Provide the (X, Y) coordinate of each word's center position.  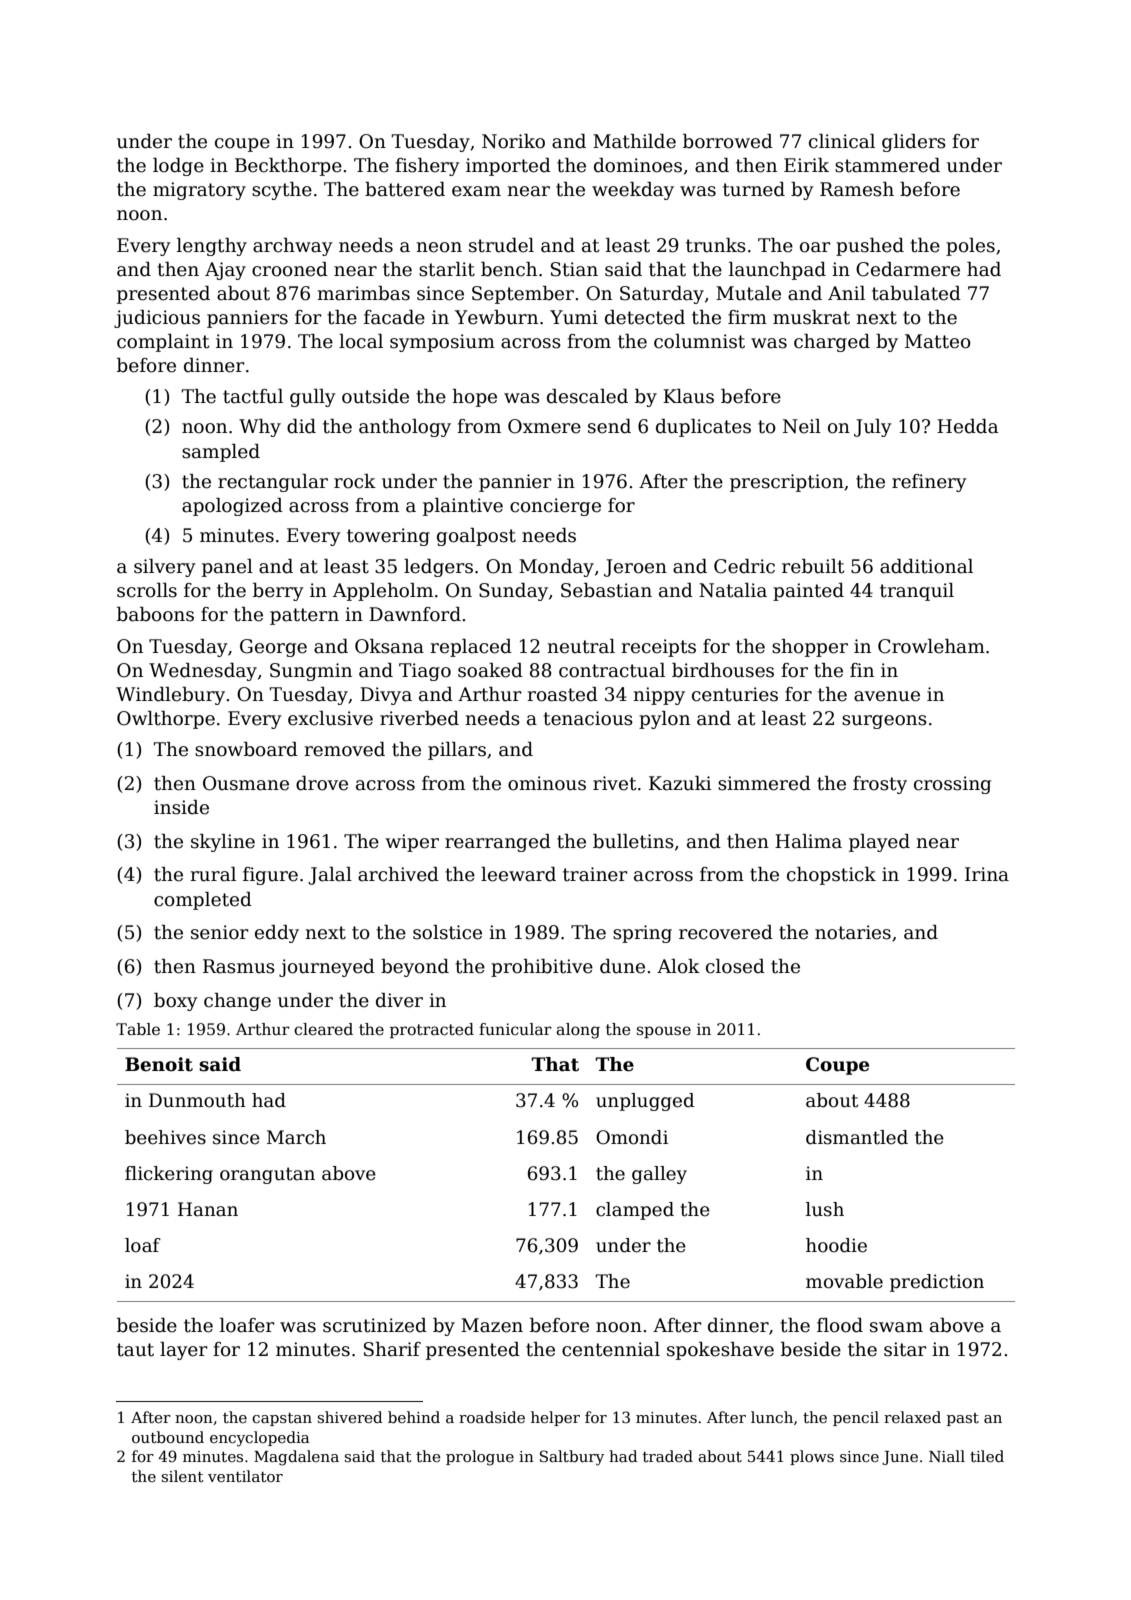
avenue (887, 696)
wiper (412, 843)
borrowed (728, 141)
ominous (547, 783)
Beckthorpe (288, 167)
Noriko (513, 141)
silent (183, 1476)
